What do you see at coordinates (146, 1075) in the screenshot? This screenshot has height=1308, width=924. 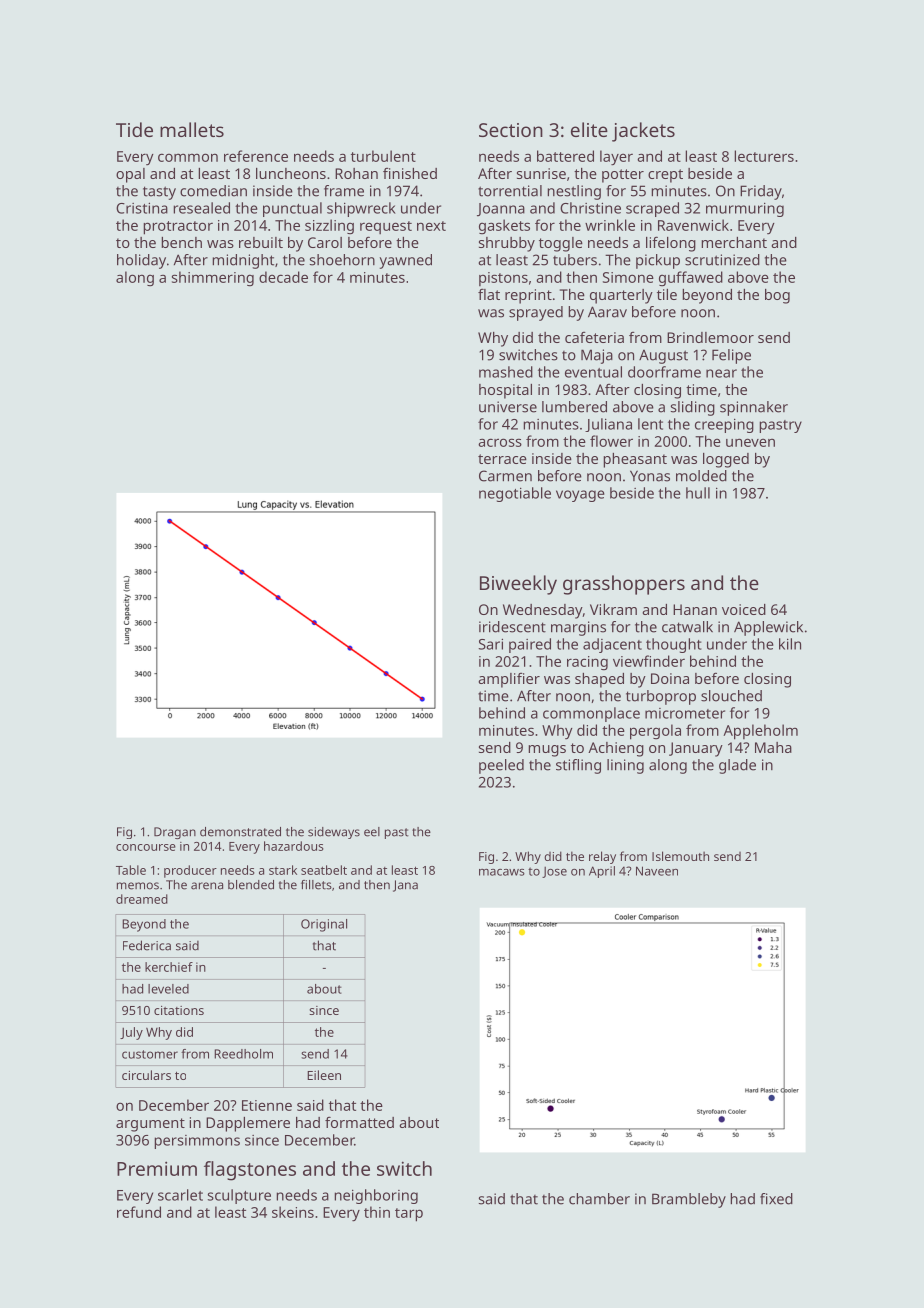 I see `circulars` at bounding box center [146, 1075].
